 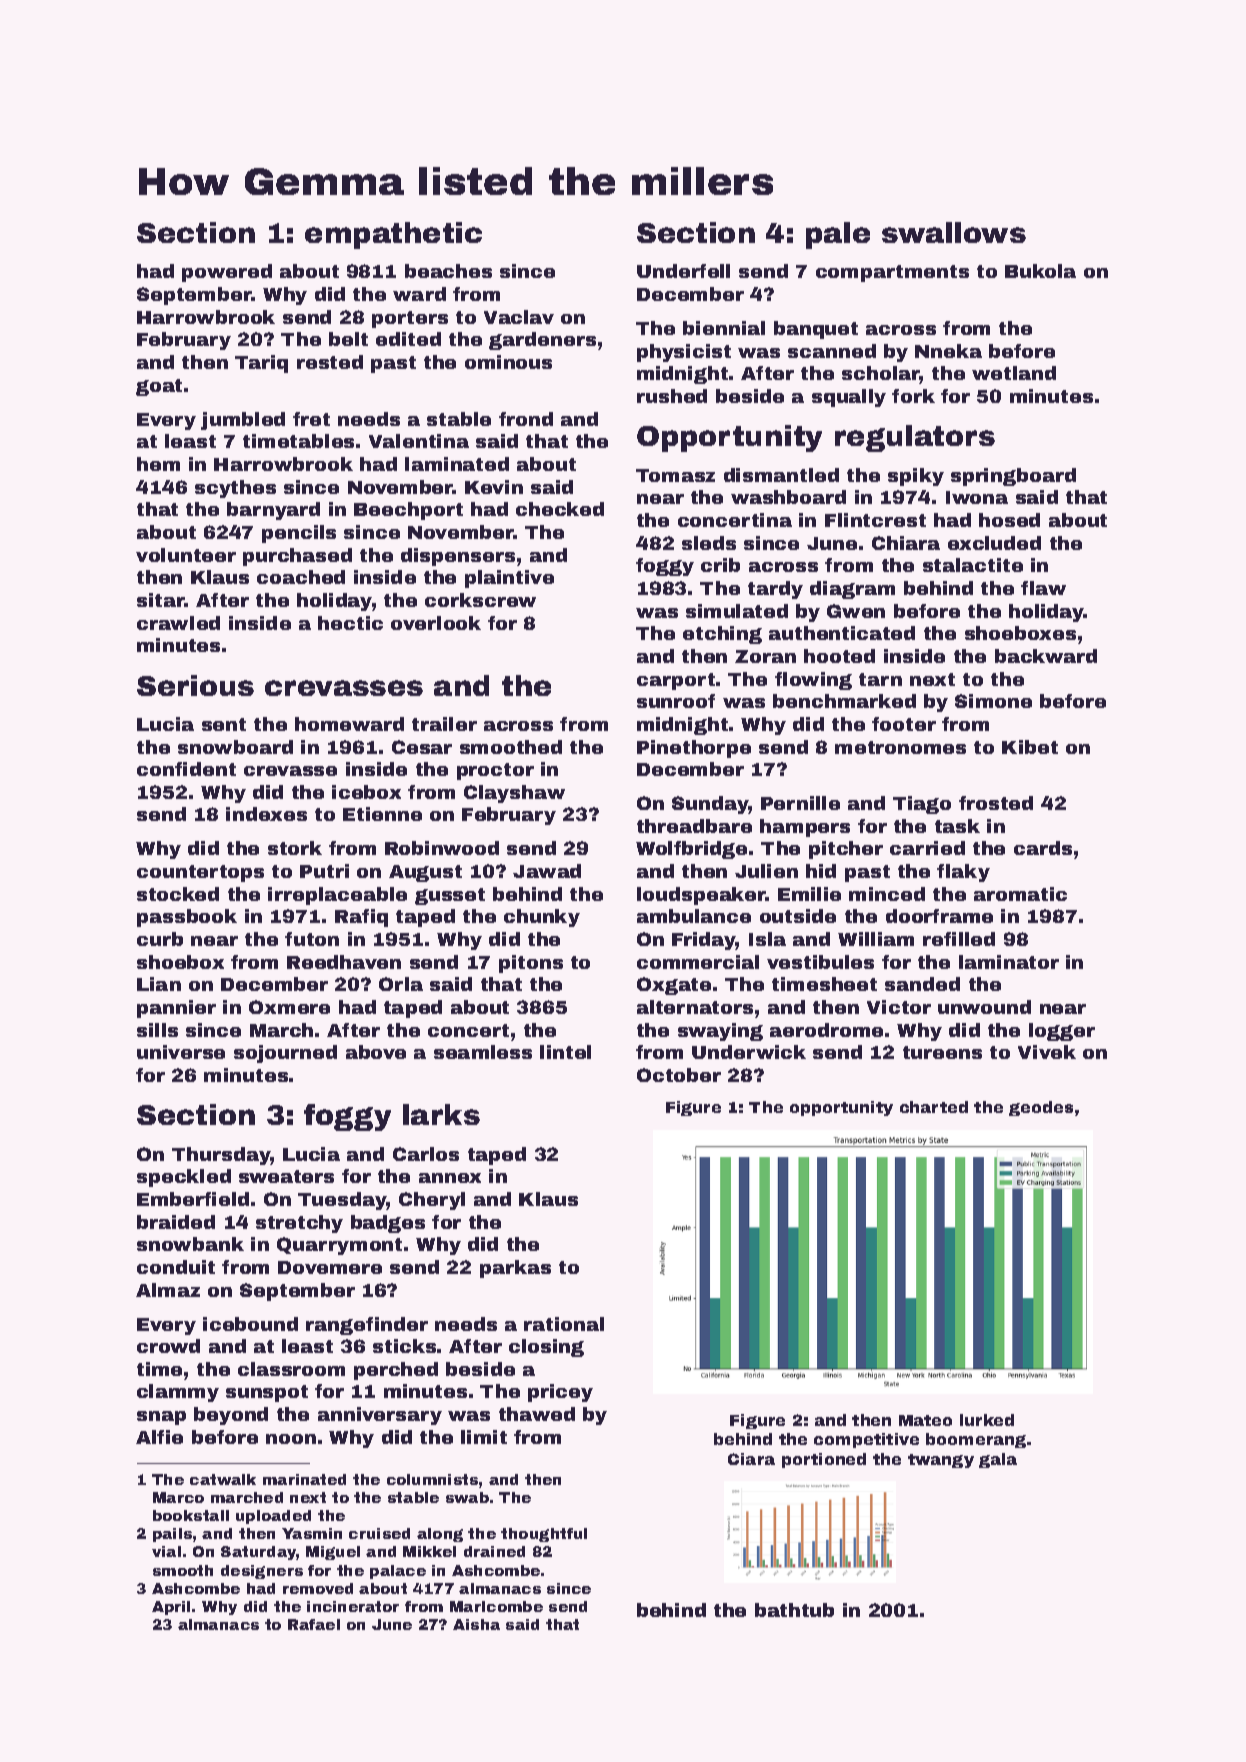 What do you see at coordinates (314, 1624) in the screenshot?
I see `Rafael` at bounding box center [314, 1624].
